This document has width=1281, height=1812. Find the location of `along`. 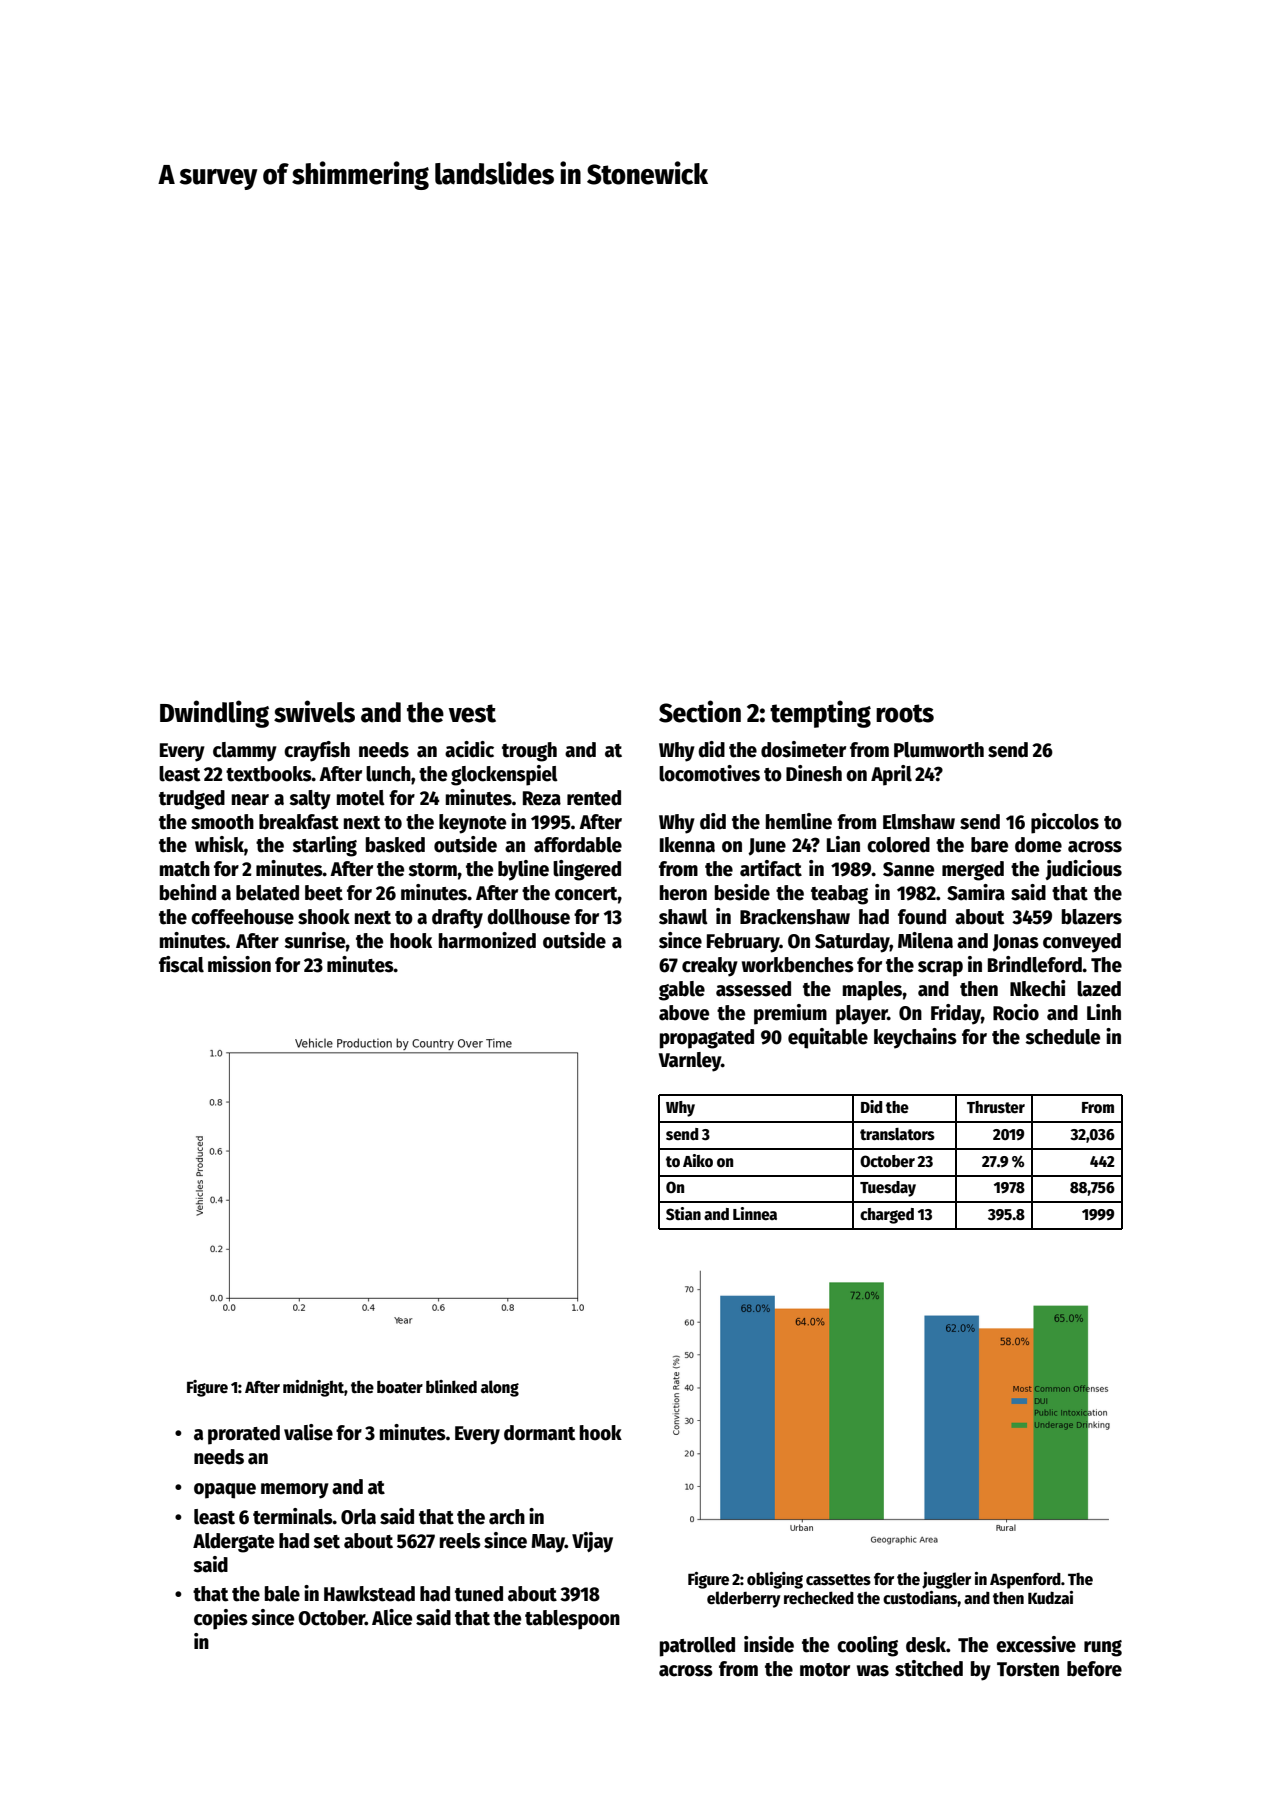

along is located at coordinates (500, 1388).
